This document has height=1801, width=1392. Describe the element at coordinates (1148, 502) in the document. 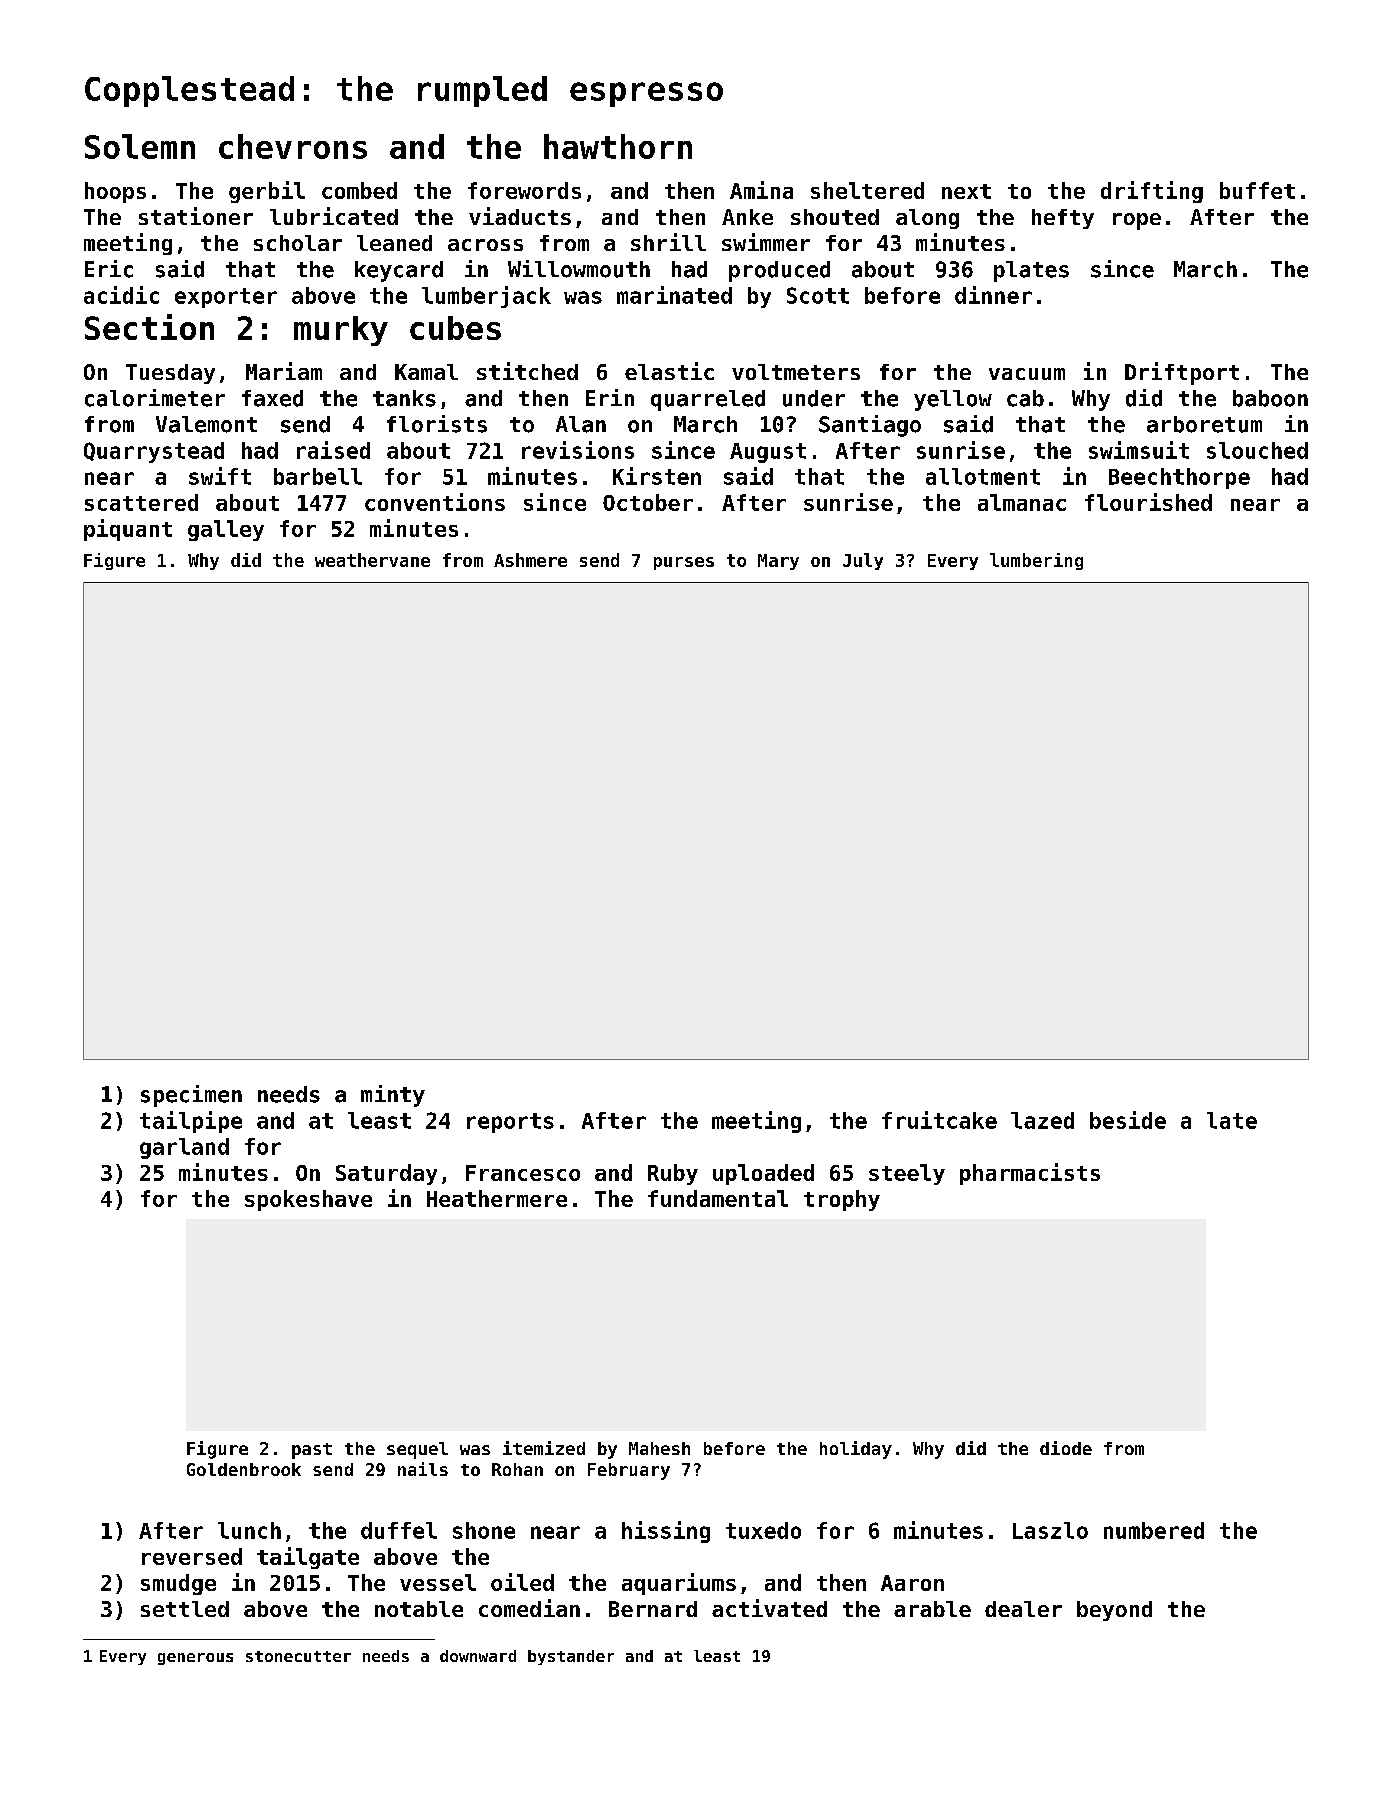

I see `flourished` at that location.
